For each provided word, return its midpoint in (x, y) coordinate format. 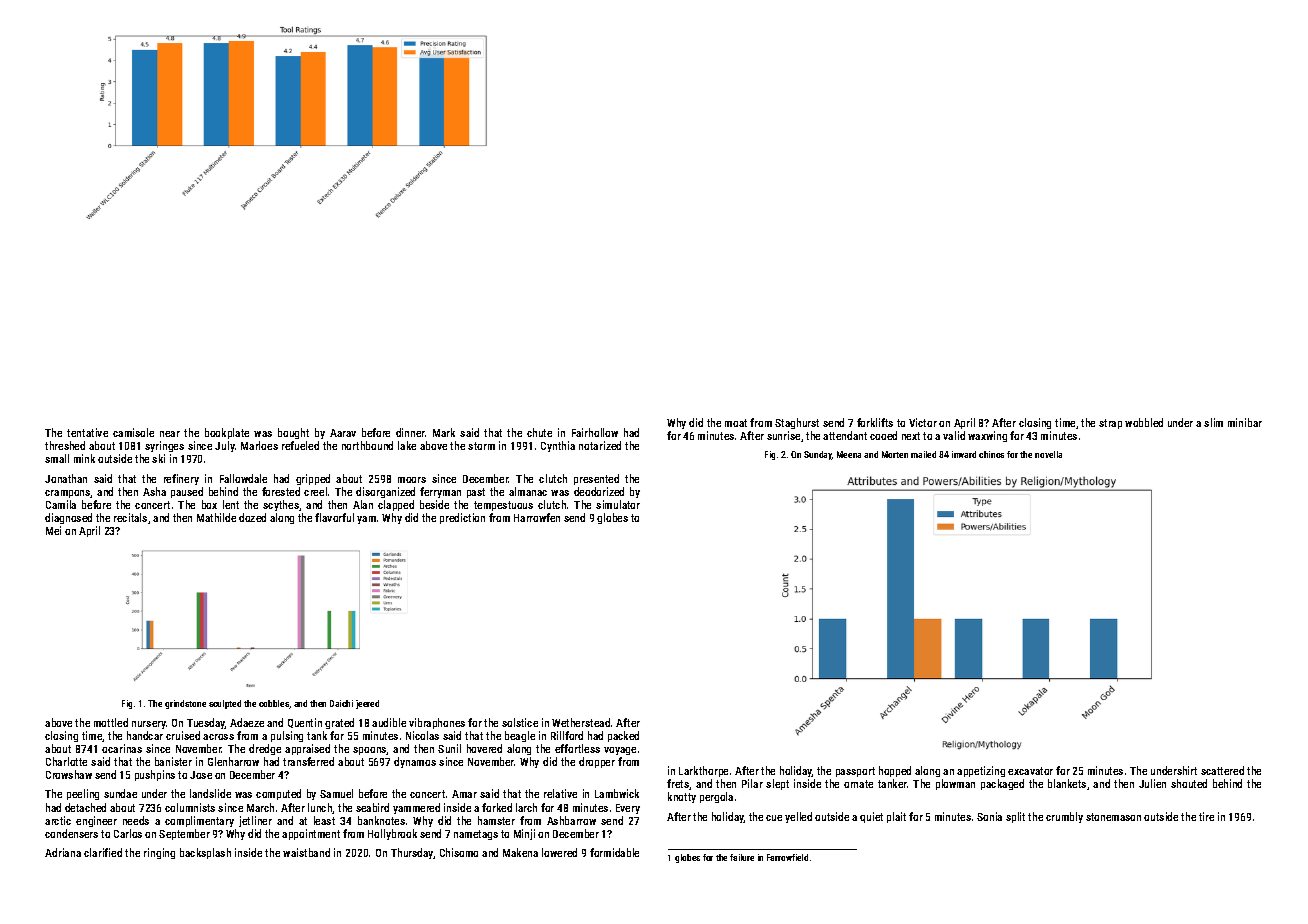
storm (481, 446)
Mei (53, 530)
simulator (618, 504)
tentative (87, 432)
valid (954, 435)
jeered (367, 704)
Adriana (63, 852)
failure (742, 857)
